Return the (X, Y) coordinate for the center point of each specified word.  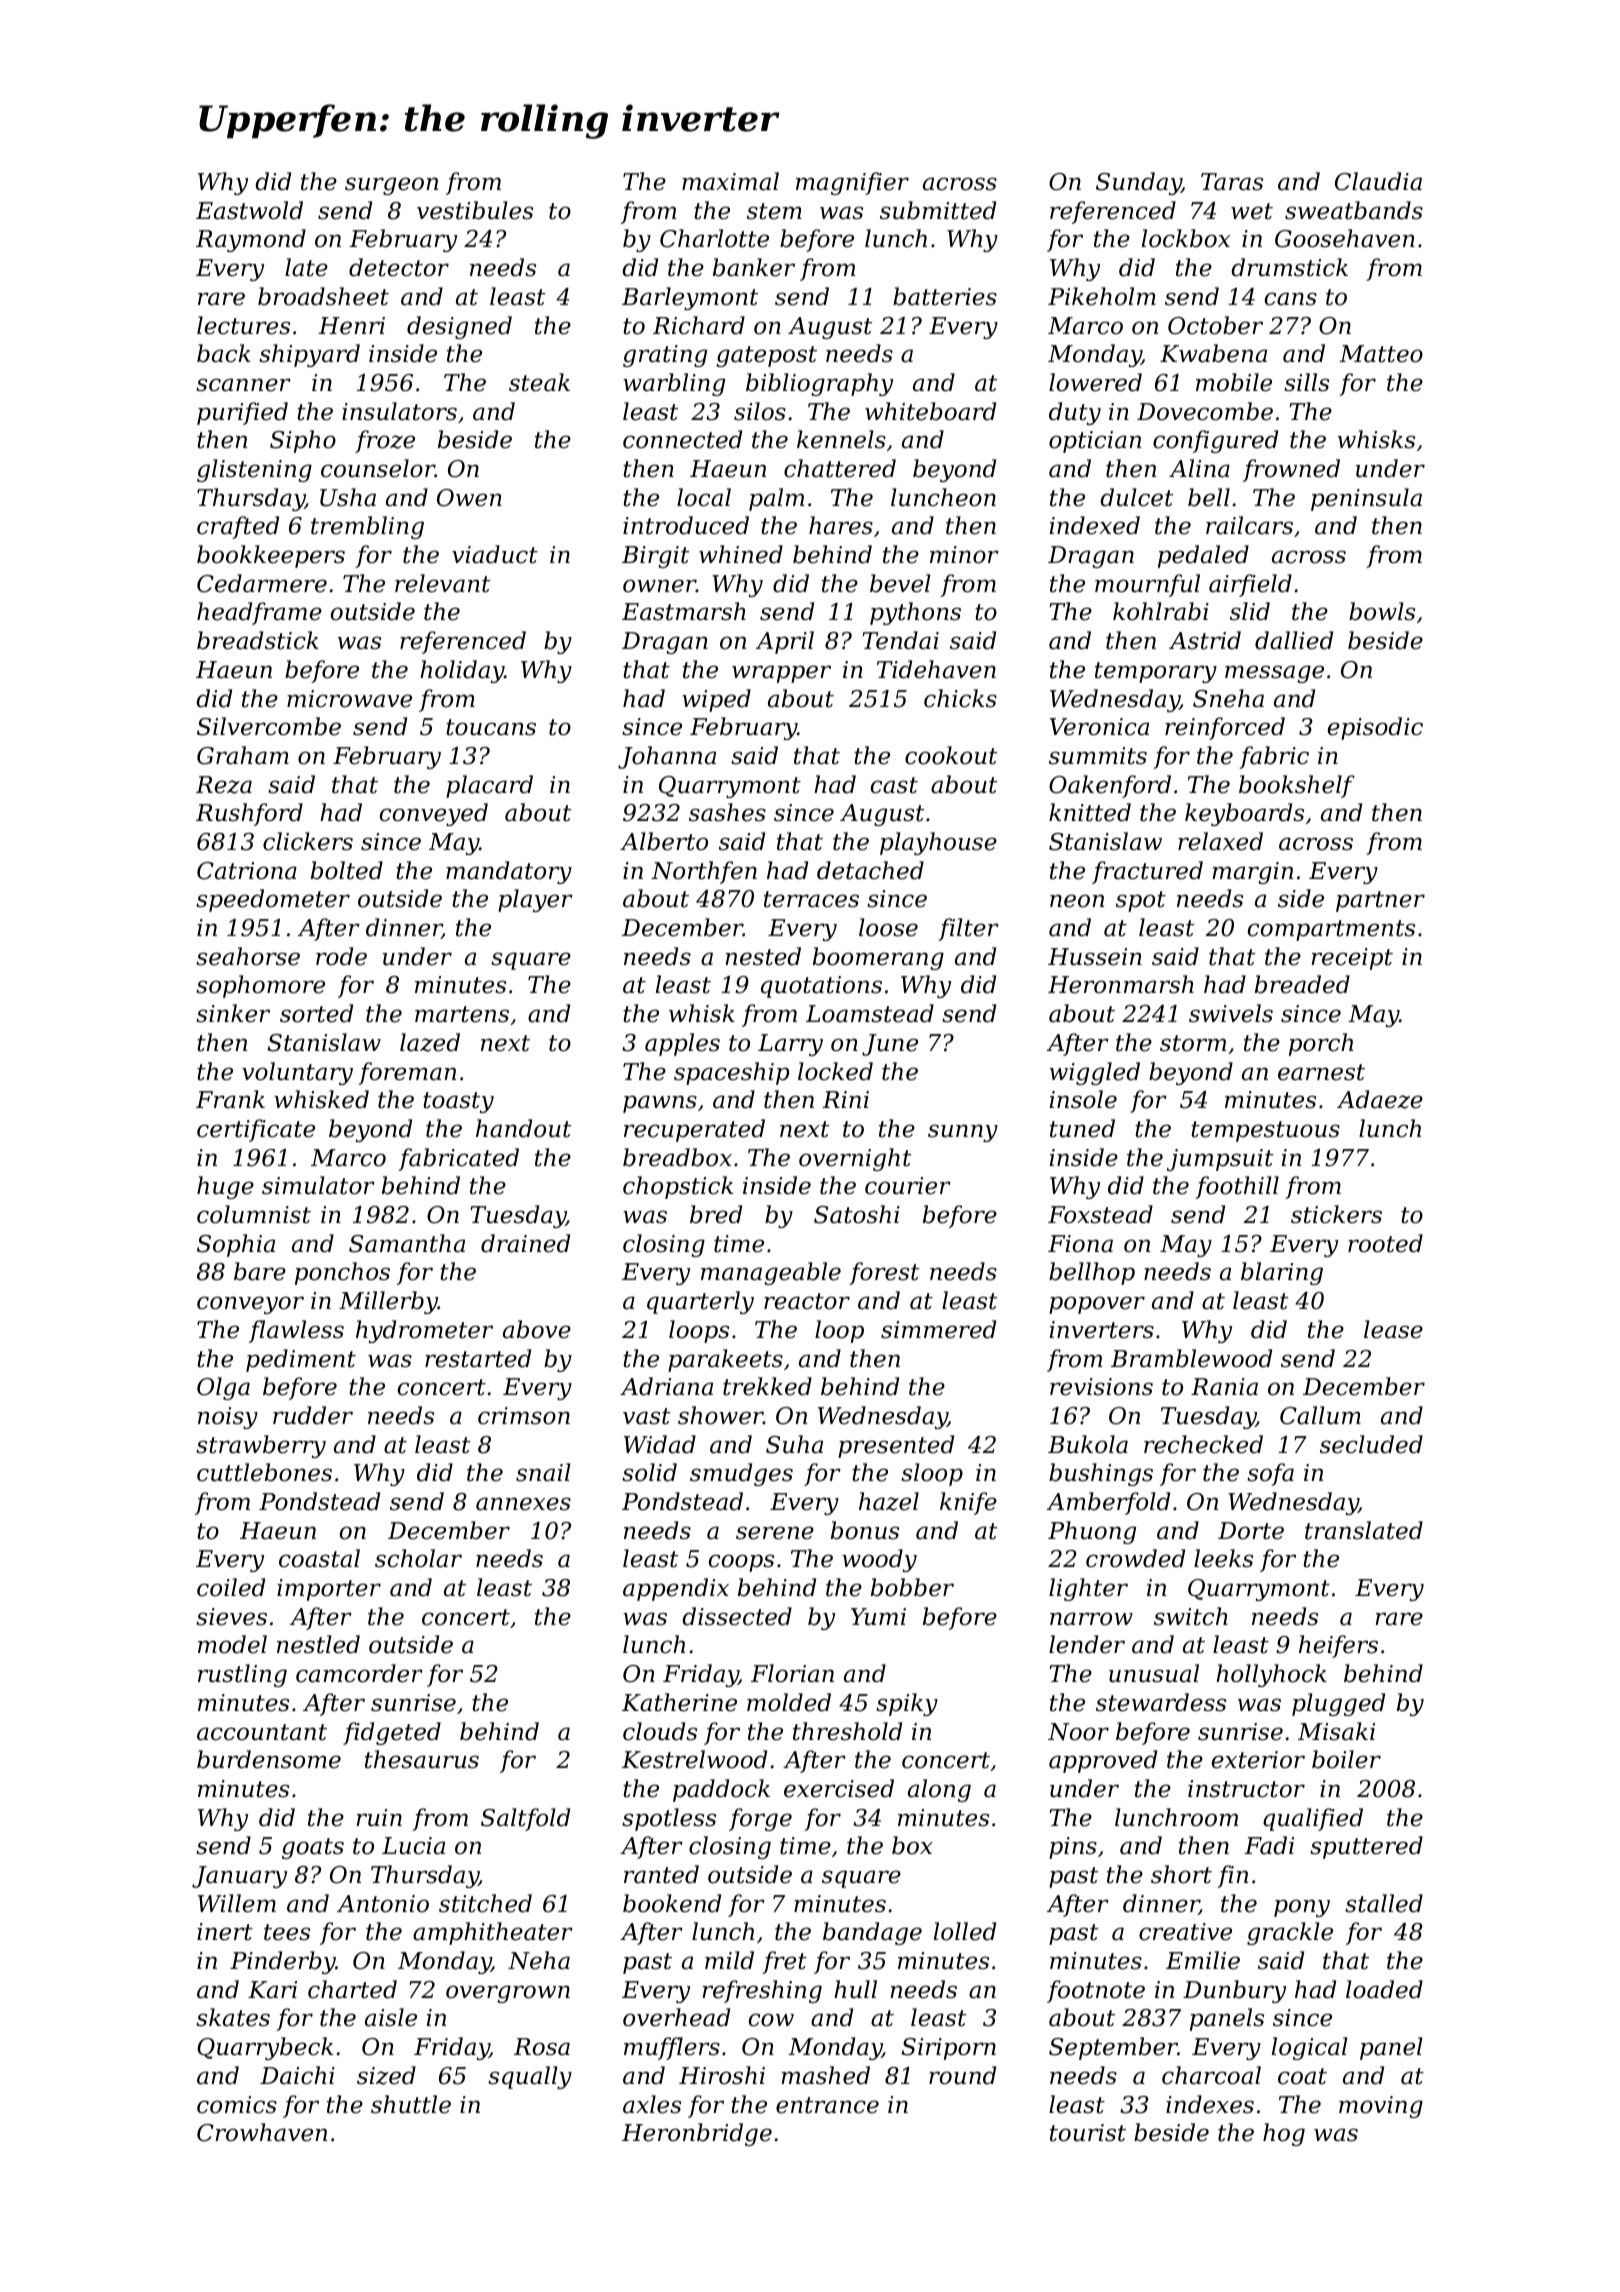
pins (1073, 1848)
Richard (699, 325)
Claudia (1378, 181)
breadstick (258, 640)
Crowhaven (262, 2132)
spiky (907, 1704)
